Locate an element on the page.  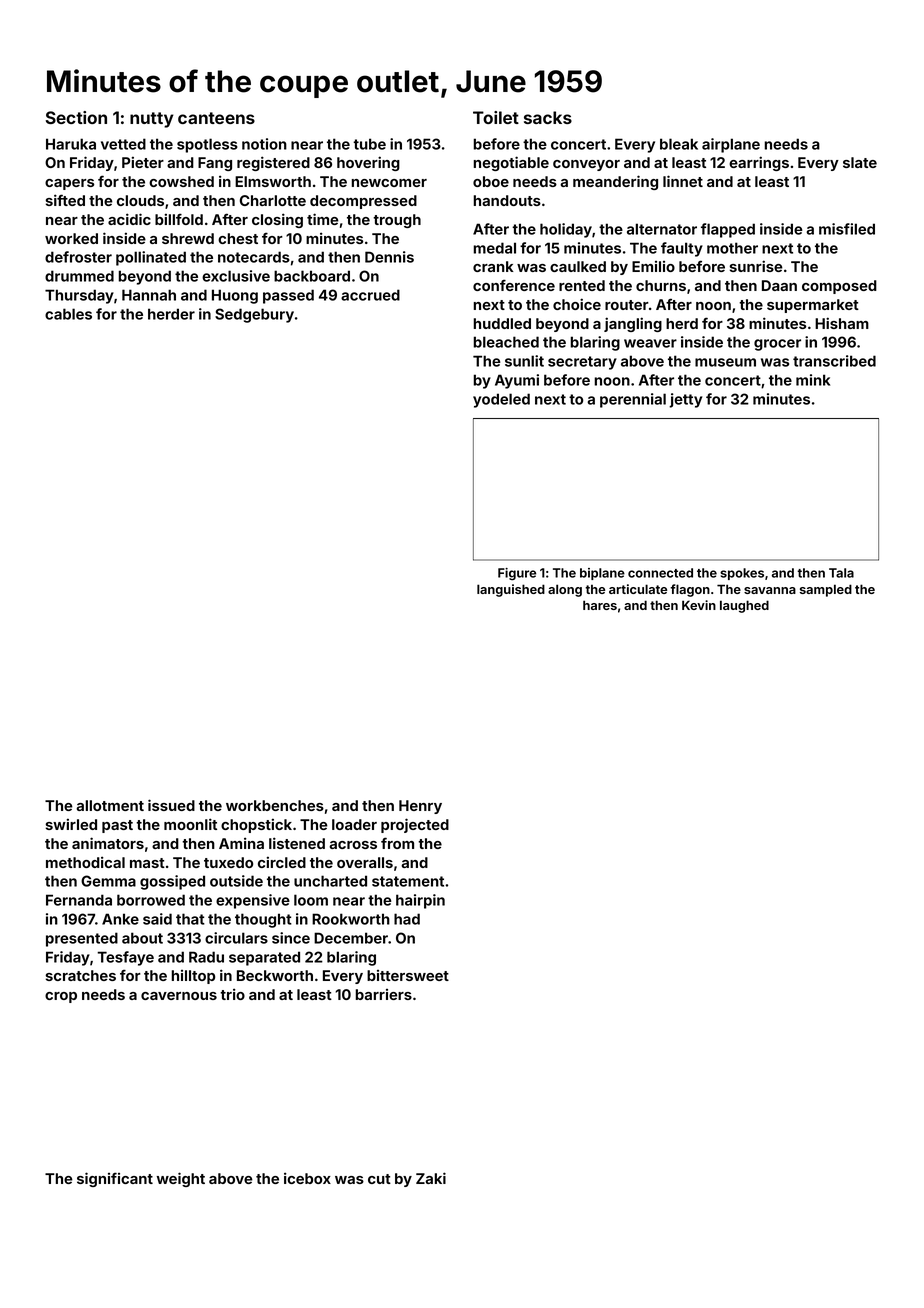
hares is located at coordinates (600, 605).
